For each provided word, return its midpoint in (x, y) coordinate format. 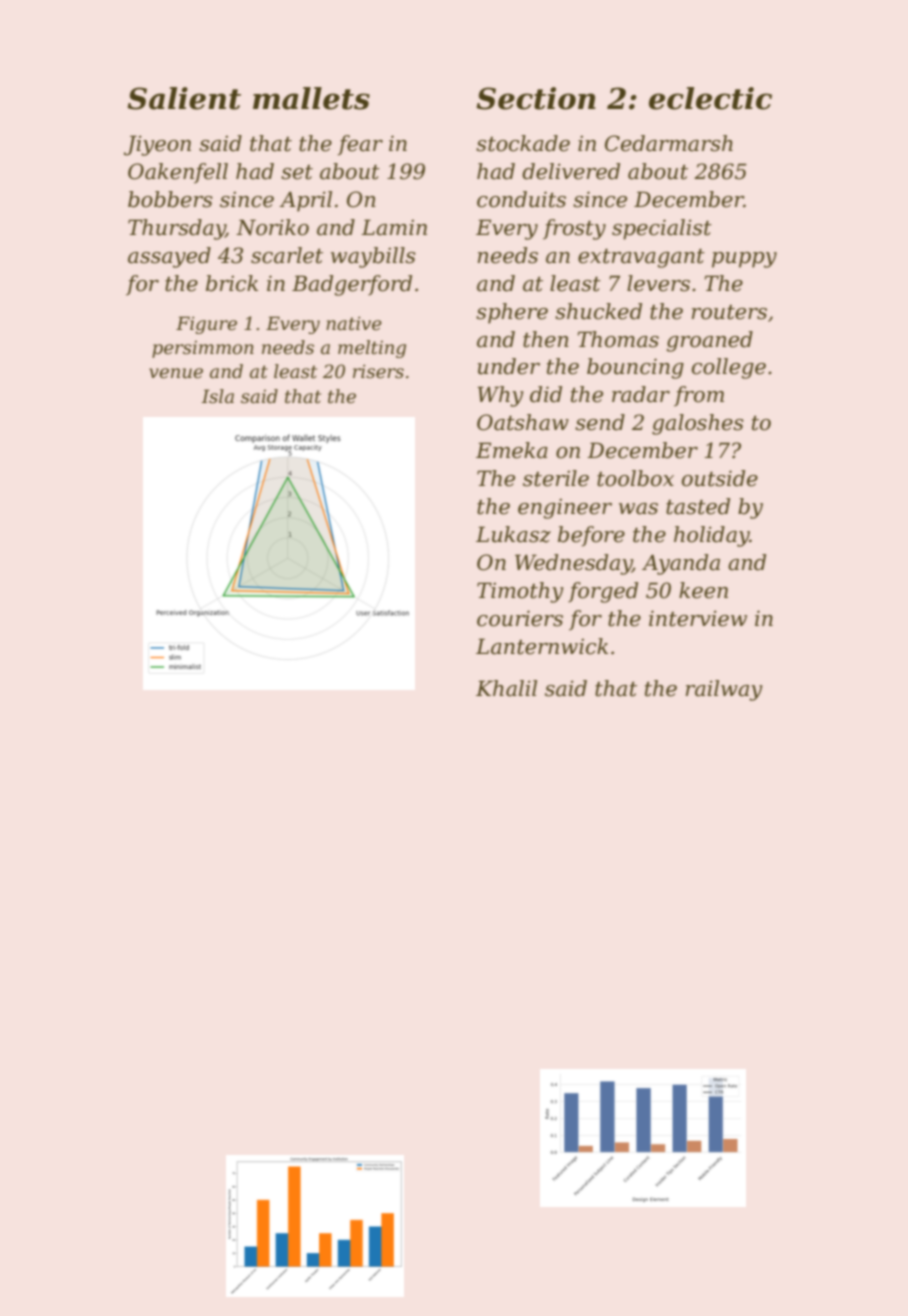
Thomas (618, 339)
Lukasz (513, 534)
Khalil (506, 688)
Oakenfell (178, 173)
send (600, 422)
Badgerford (352, 285)
